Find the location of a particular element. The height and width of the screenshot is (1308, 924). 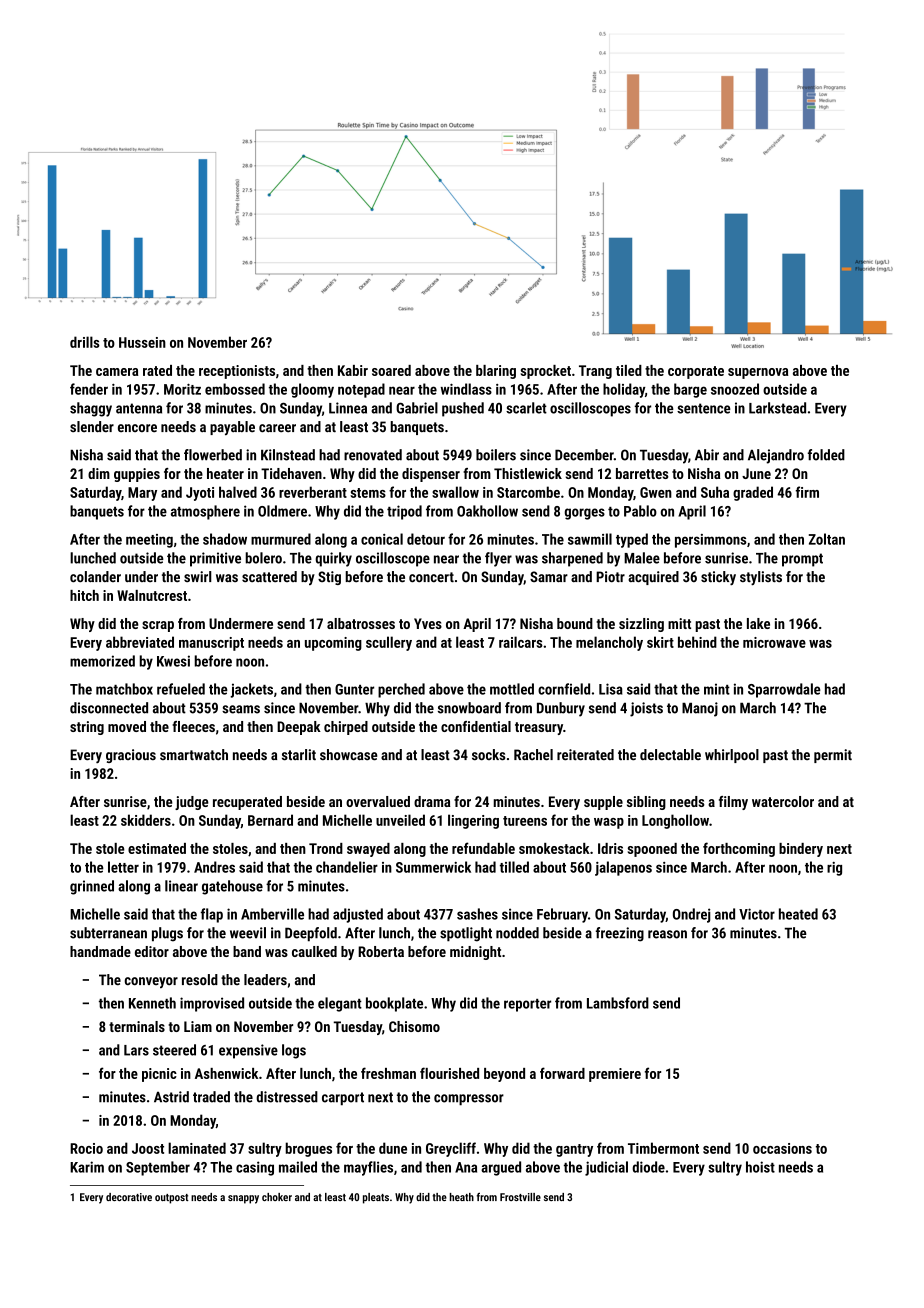

Walnutcrest is located at coordinates (152, 595).
